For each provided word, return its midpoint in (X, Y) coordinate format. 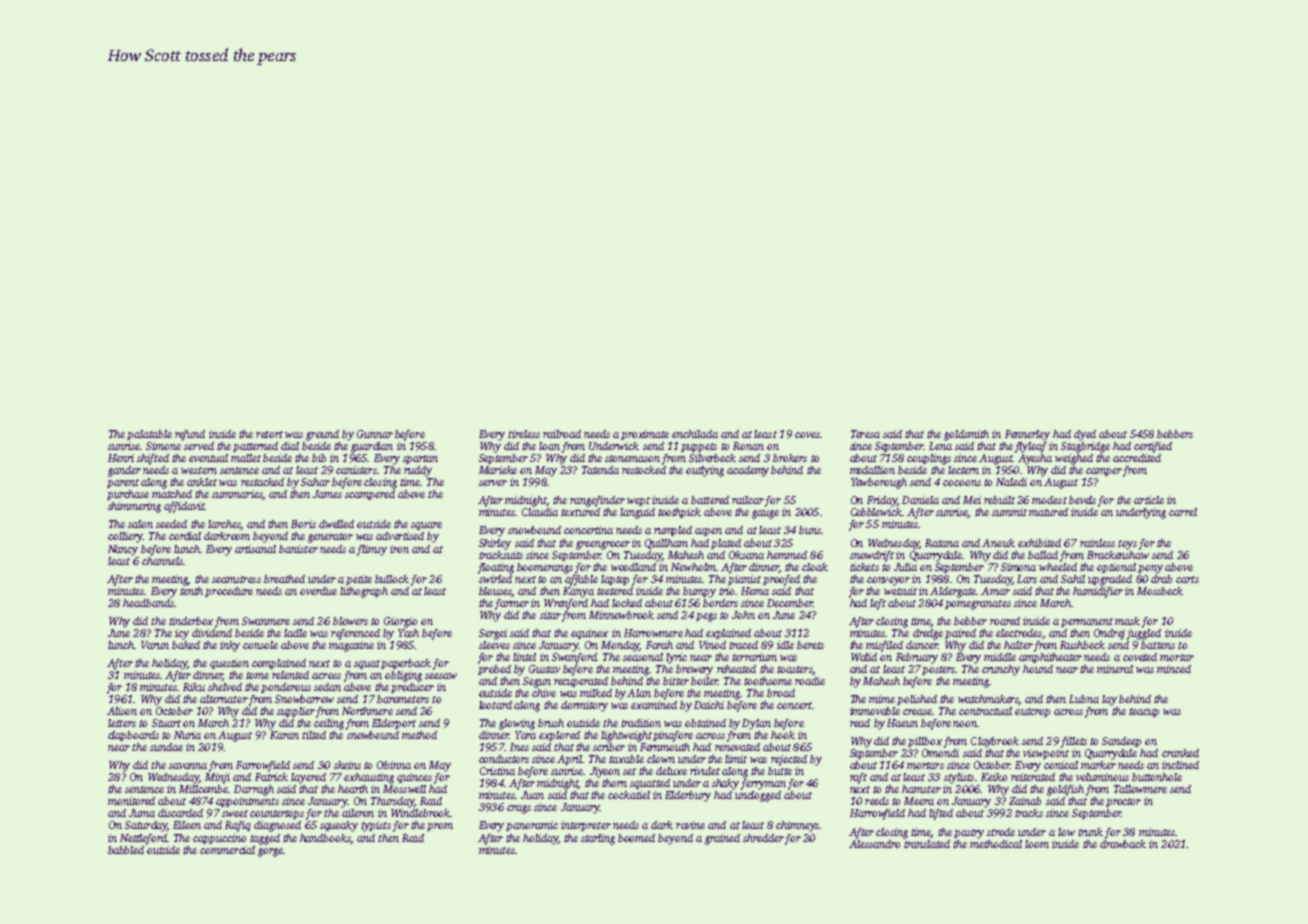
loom (1037, 844)
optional (1116, 568)
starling (598, 839)
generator (330, 538)
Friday (882, 501)
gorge (270, 852)
